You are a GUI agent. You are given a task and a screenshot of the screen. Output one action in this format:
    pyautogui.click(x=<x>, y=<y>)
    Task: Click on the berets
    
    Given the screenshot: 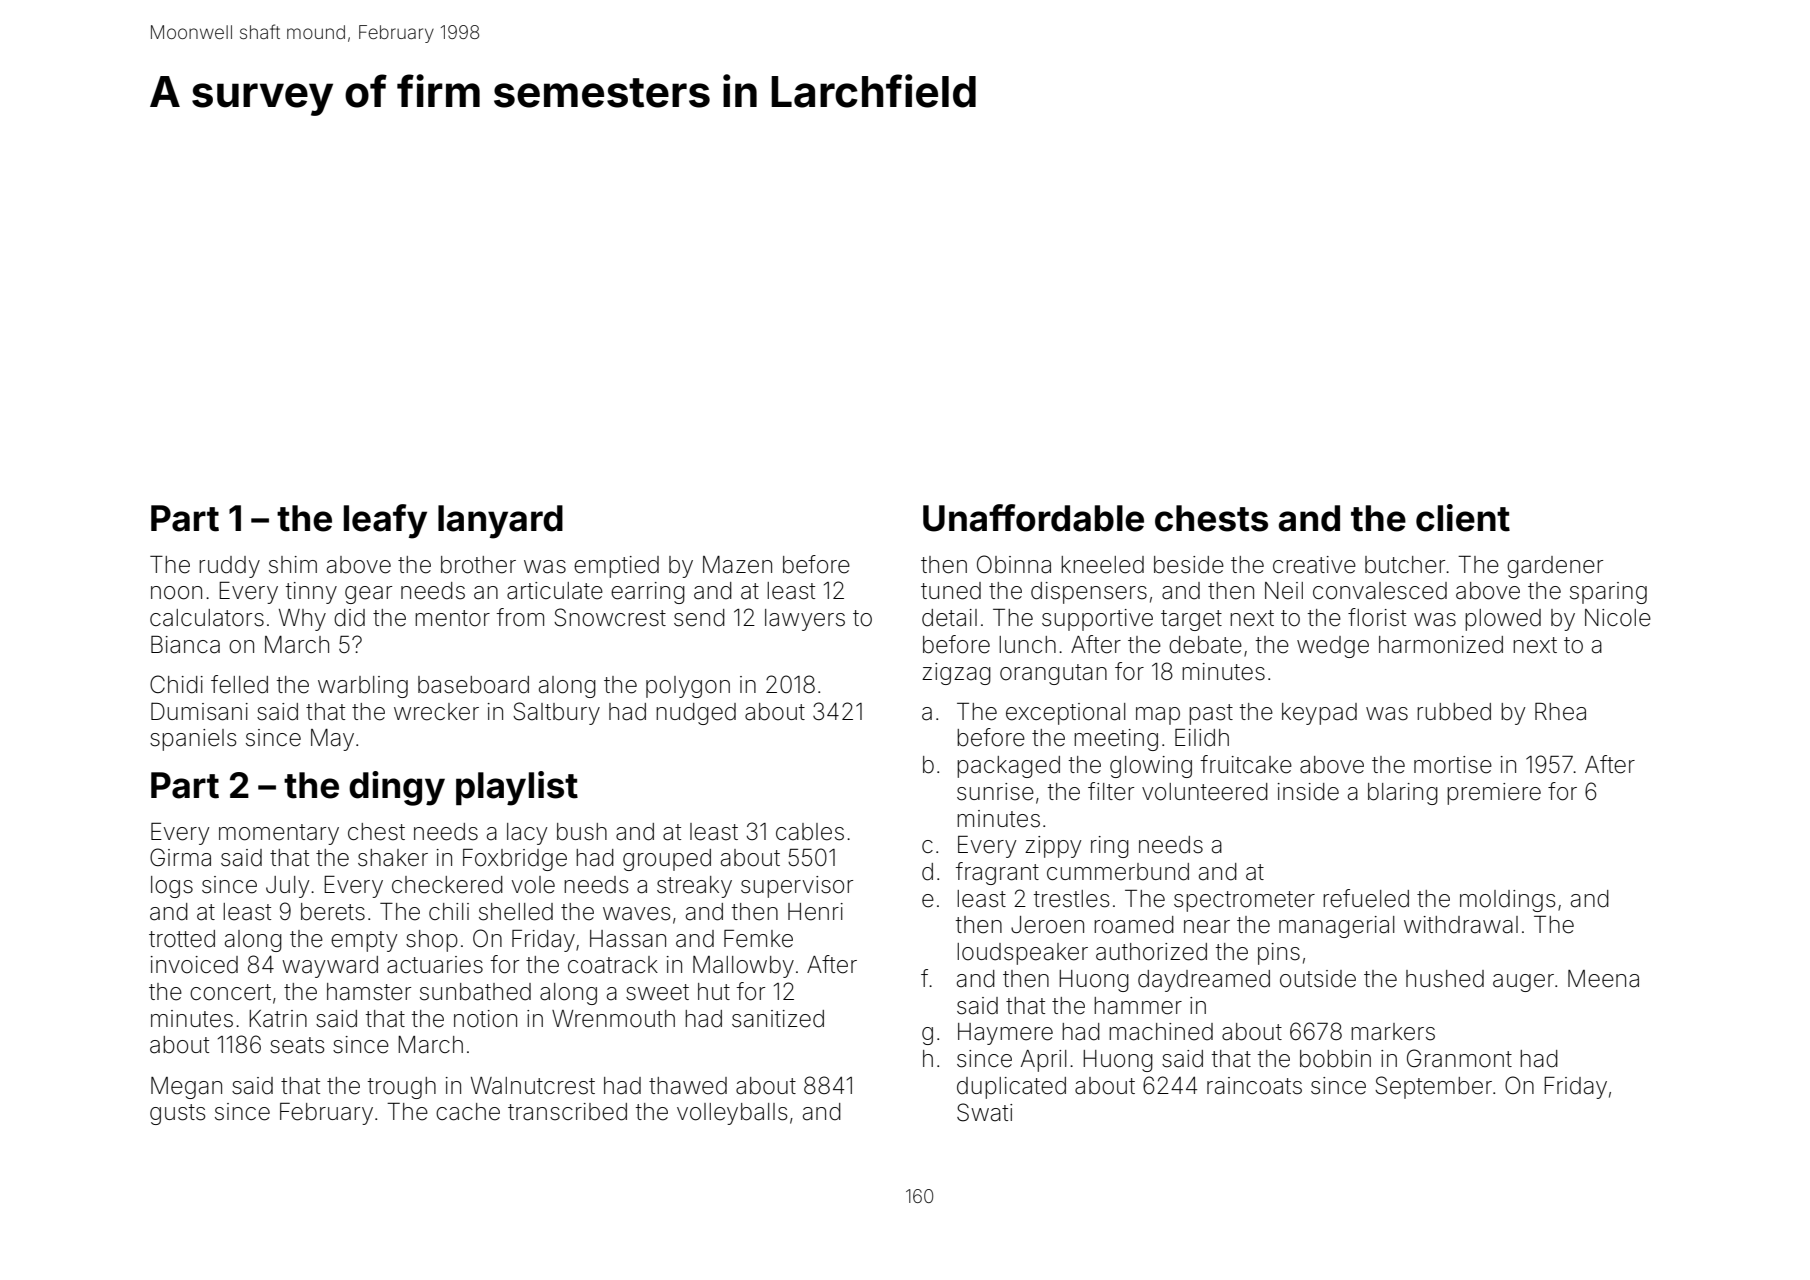 What is the action you would take?
    pyautogui.click(x=333, y=912)
